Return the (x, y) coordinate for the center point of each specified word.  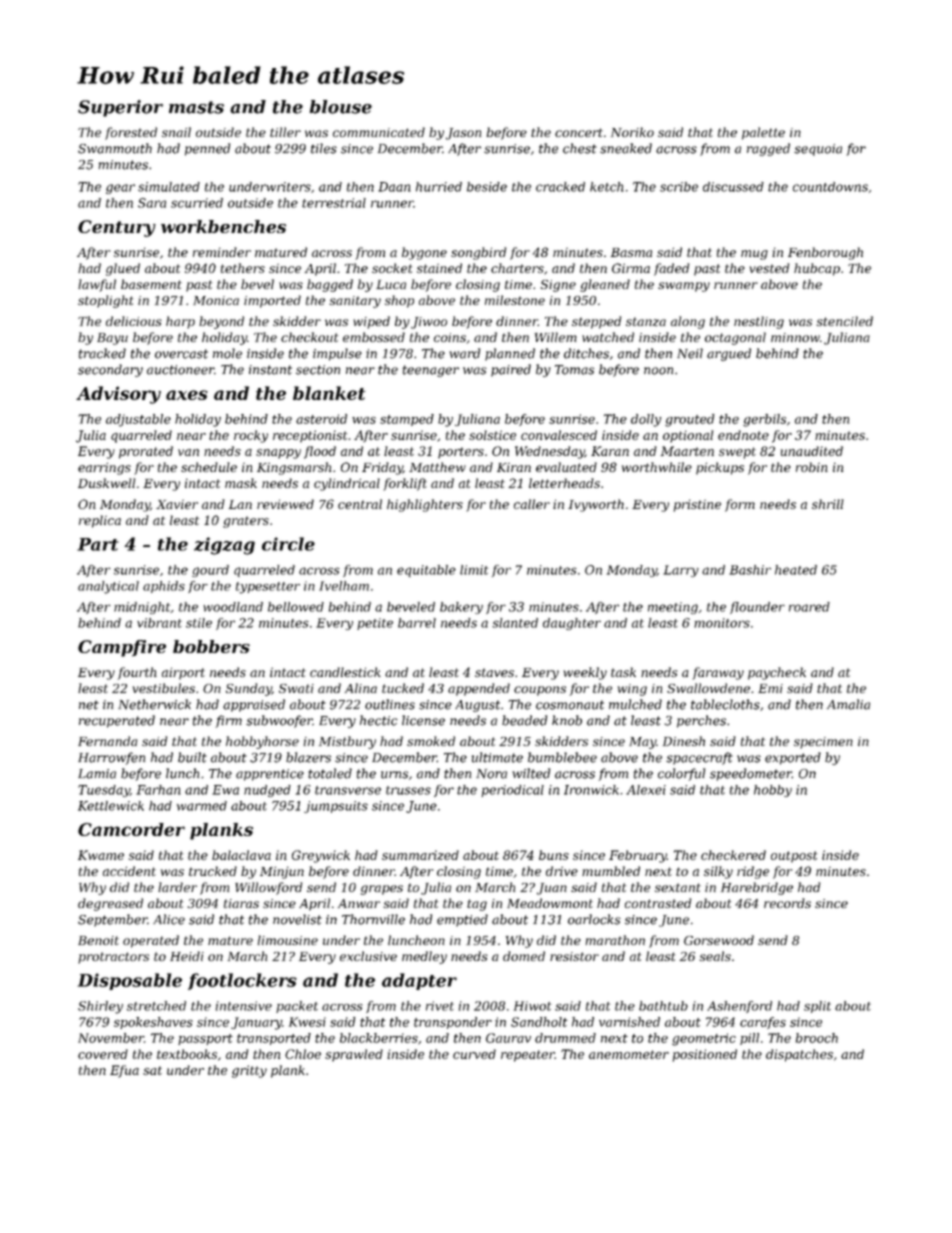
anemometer (629, 1054)
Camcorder (131, 829)
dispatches (799, 1055)
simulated (169, 187)
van (188, 452)
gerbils (764, 420)
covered (103, 1054)
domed (524, 956)
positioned (705, 1055)
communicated (379, 132)
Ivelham (344, 586)
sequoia (818, 150)
